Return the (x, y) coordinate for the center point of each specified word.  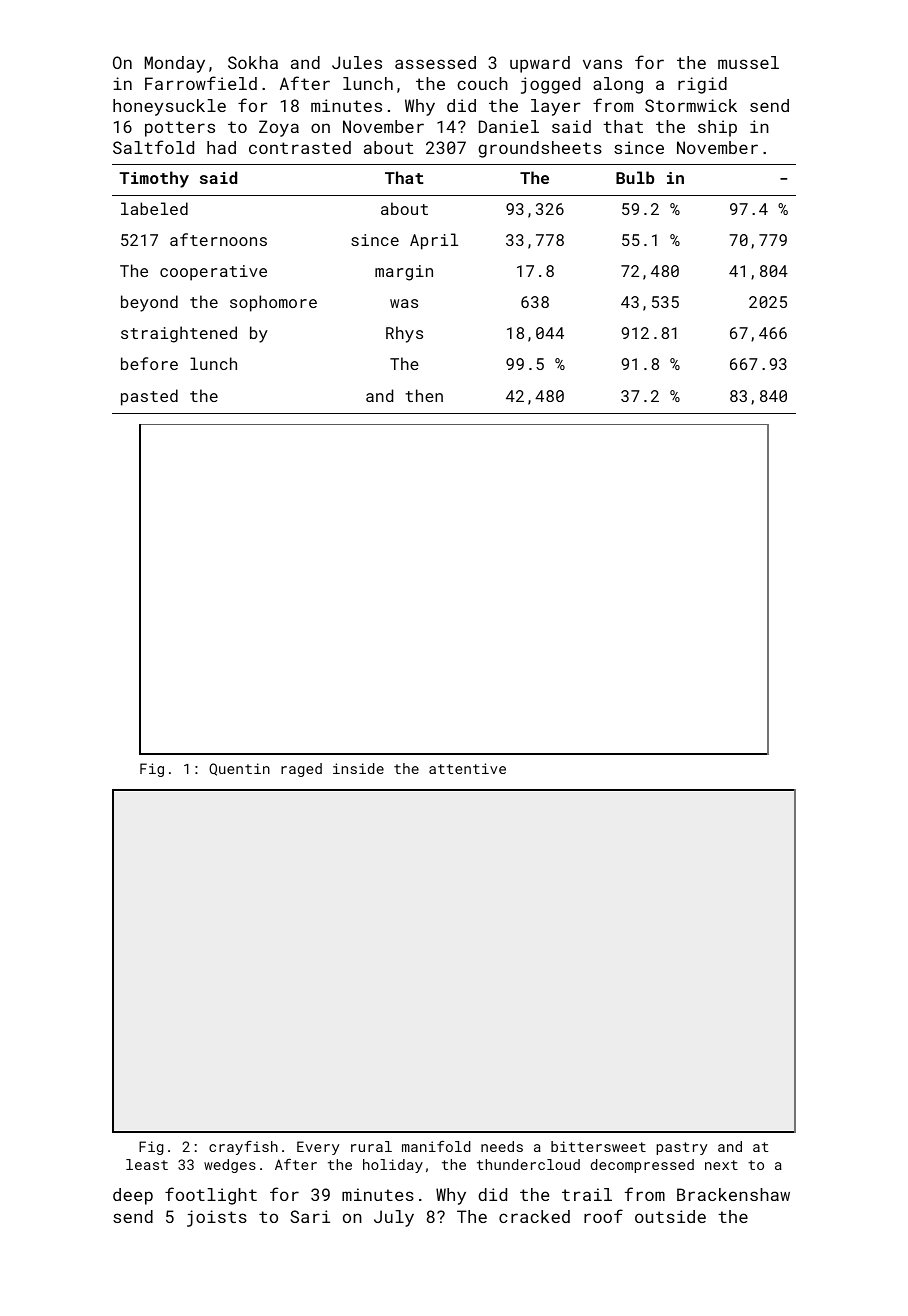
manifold (436, 1146)
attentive (467, 768)
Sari (310, 1216)
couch (482, 83)
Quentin (239, 769)
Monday (175, 64)
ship (717, 128)
